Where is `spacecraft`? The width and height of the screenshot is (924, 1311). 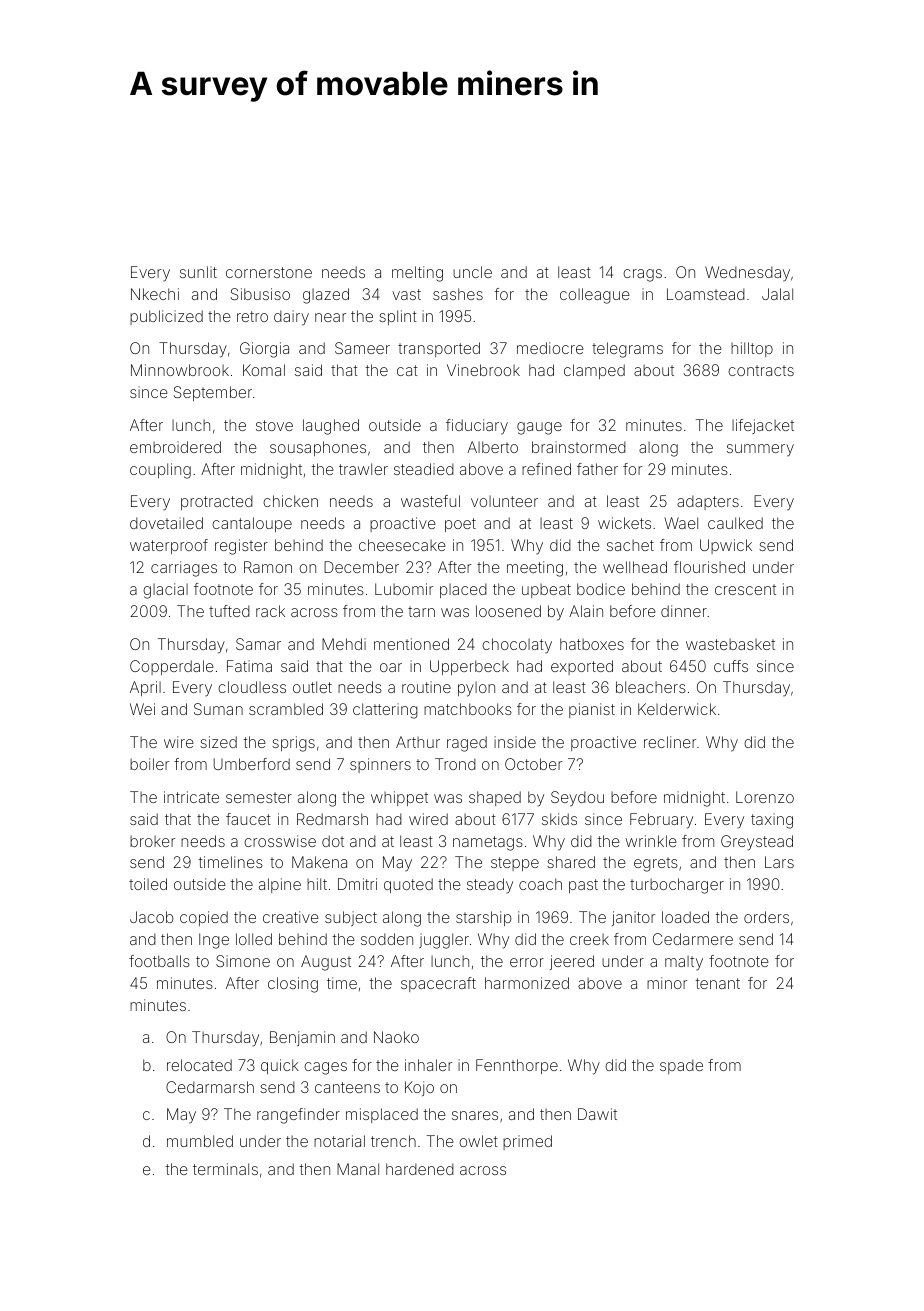 spacecraft is located at coordinates (438, 984).
